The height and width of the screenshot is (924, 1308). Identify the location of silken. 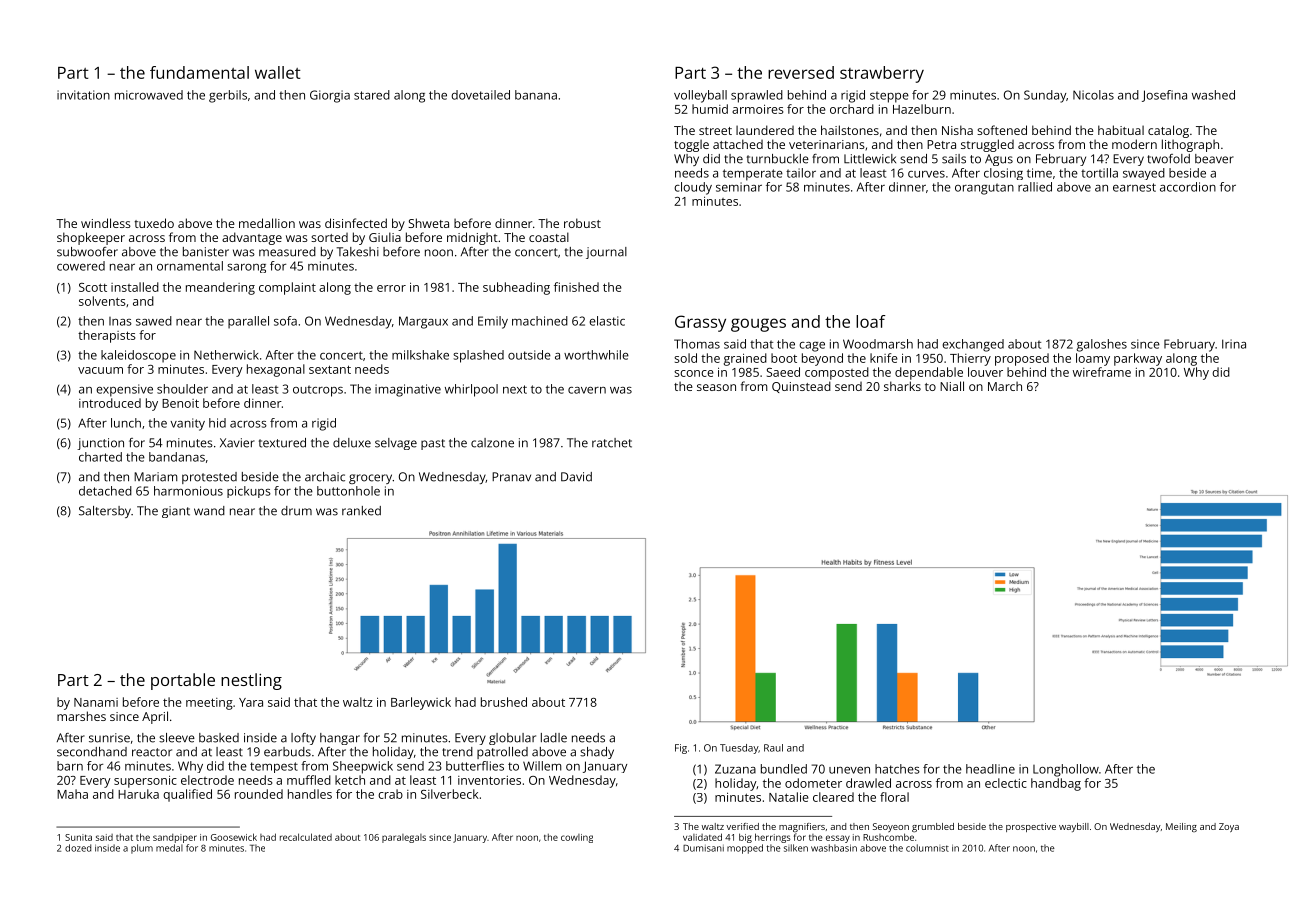
(796, 848).
